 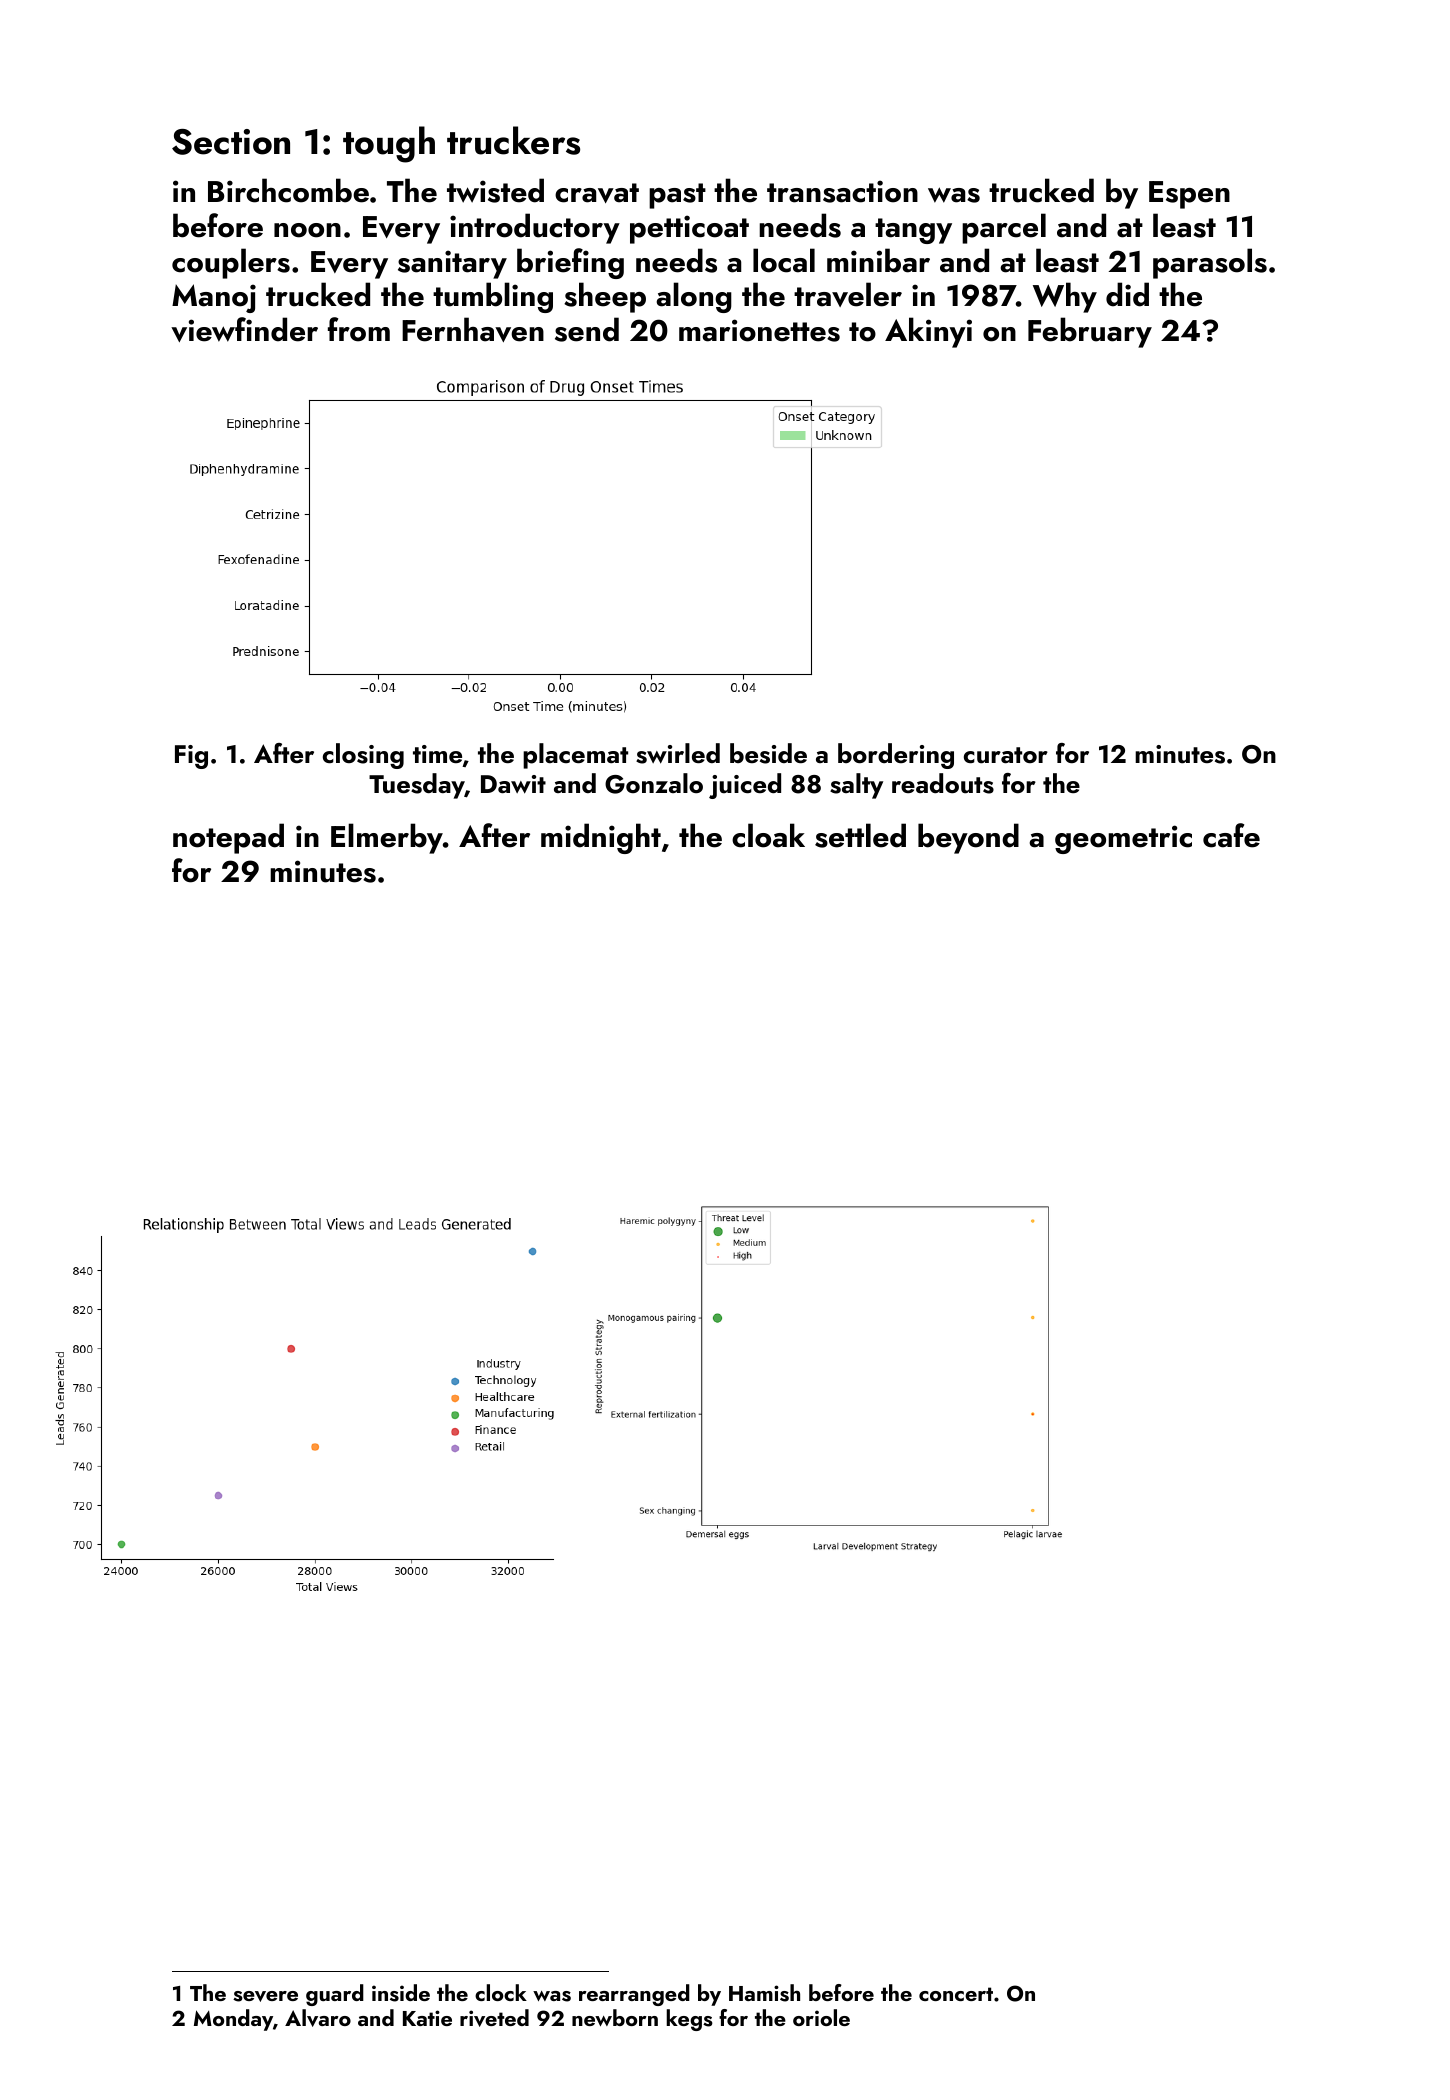 What do you see at coordinates (1231, 835) in the document?
I see `cafe` at bounding box center [1231, 835].
